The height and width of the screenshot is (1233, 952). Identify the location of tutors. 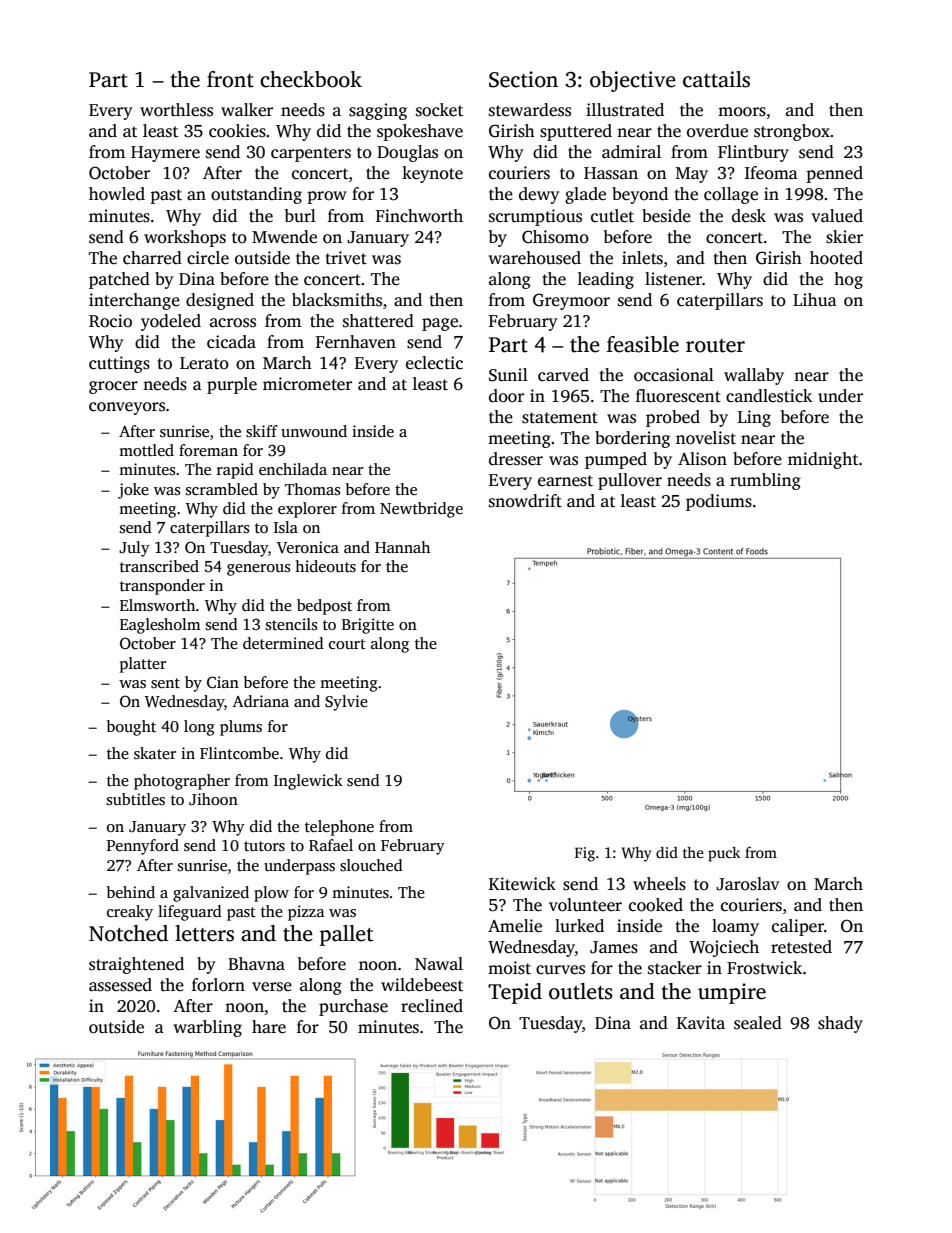
(264, 846).
